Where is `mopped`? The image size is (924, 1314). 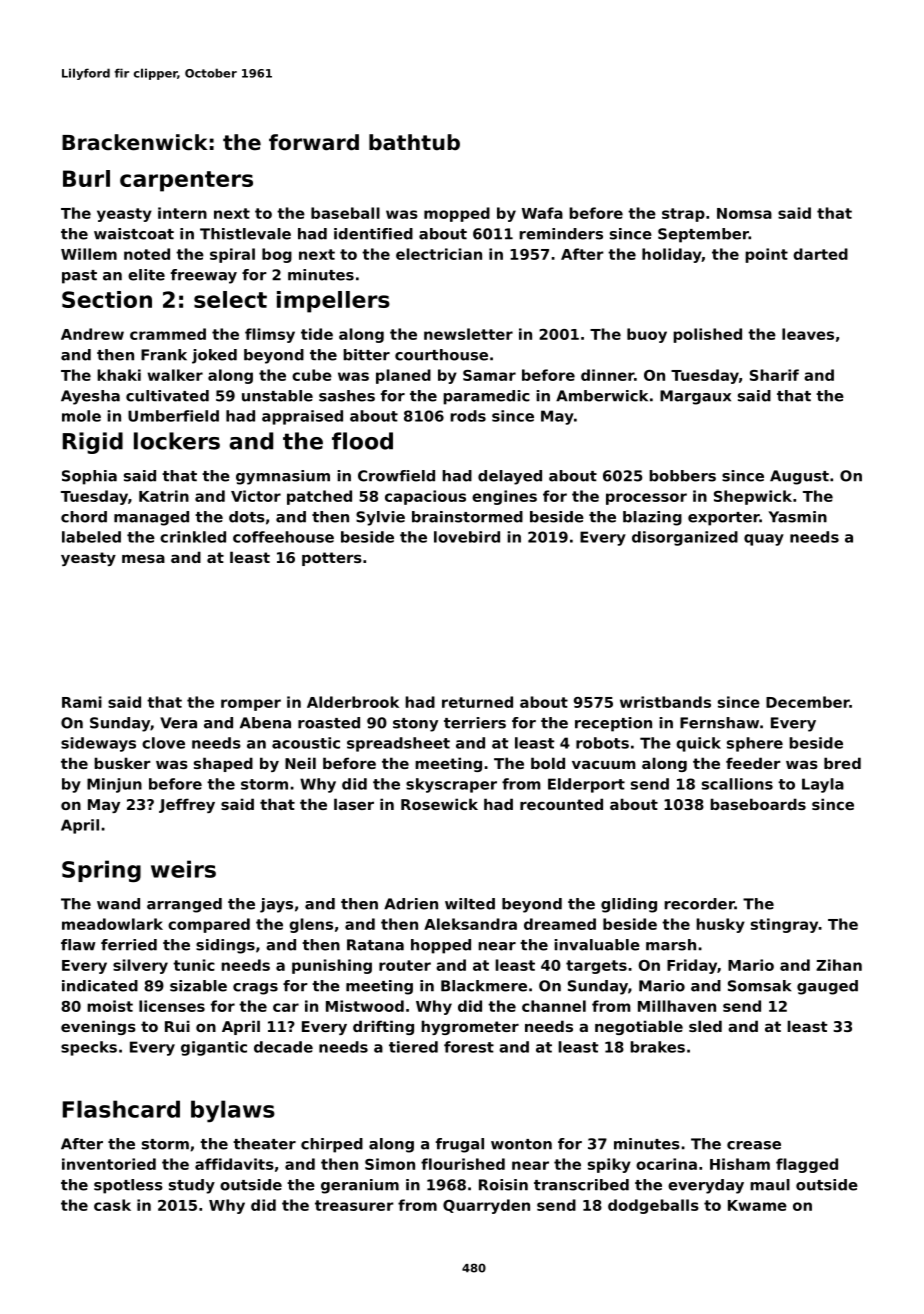 mopped is located at coordinates (457, 214).
